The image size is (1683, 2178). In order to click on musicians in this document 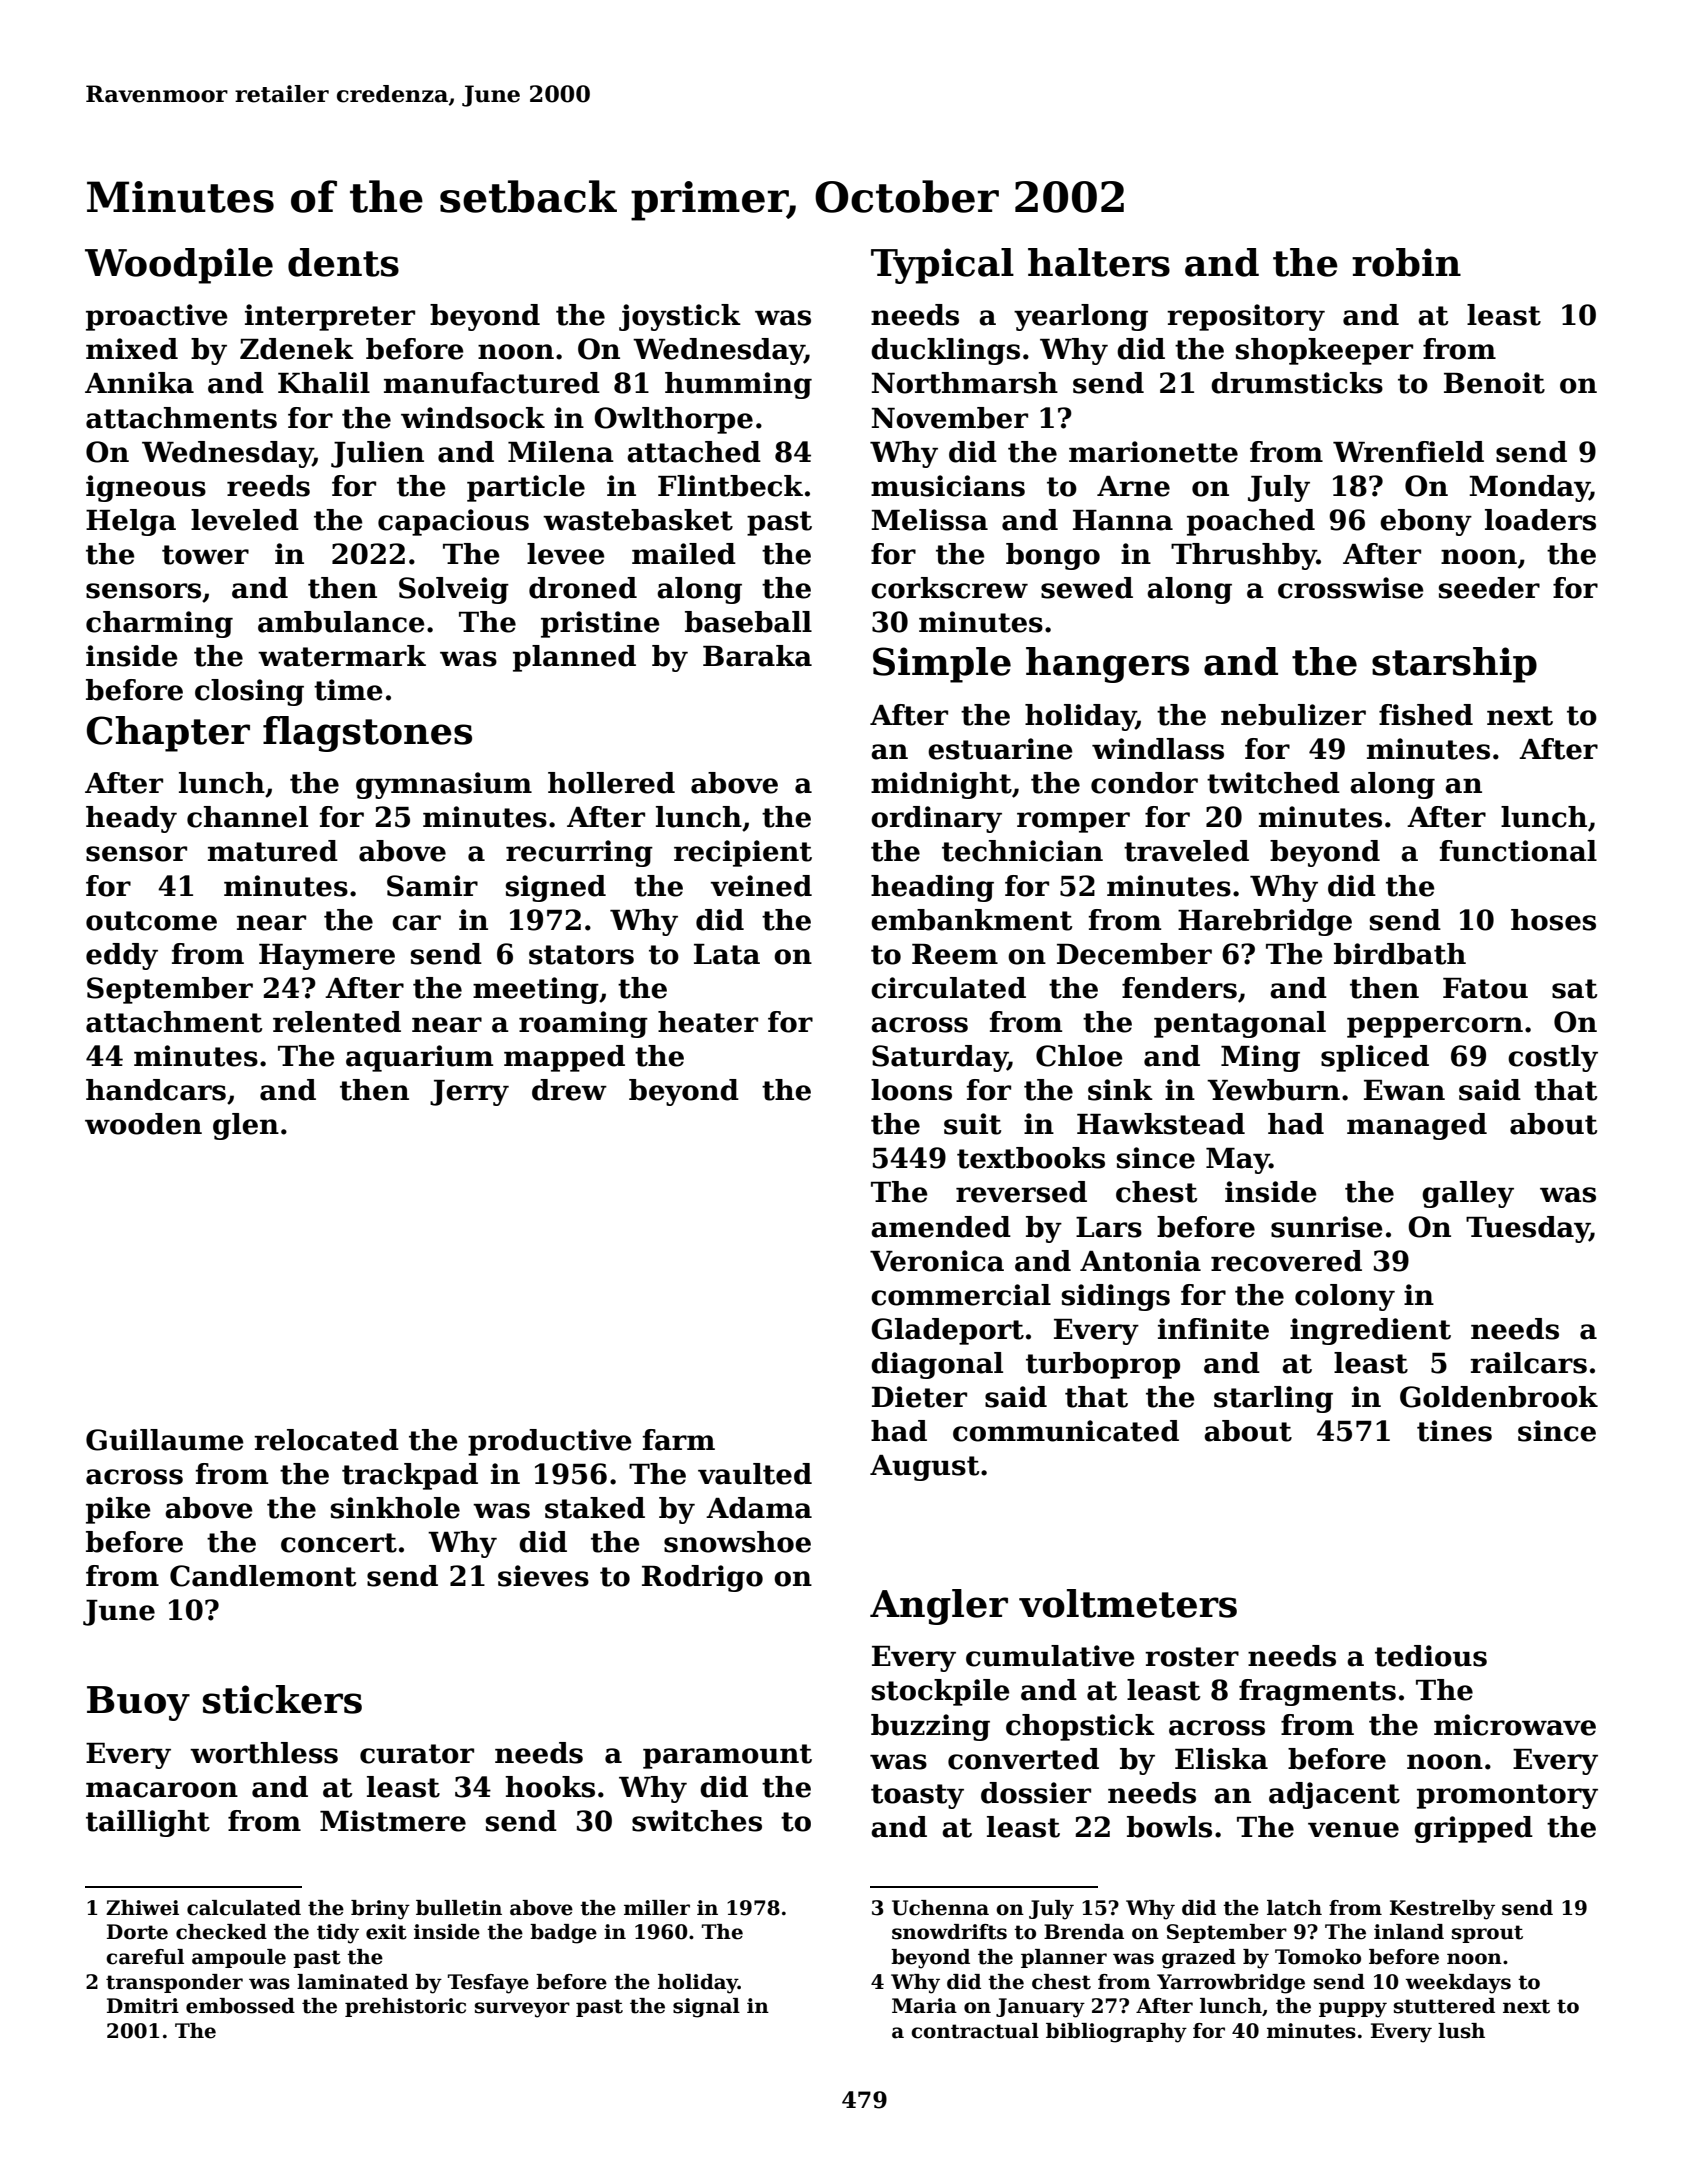, I will do `click(948, 486)`.
